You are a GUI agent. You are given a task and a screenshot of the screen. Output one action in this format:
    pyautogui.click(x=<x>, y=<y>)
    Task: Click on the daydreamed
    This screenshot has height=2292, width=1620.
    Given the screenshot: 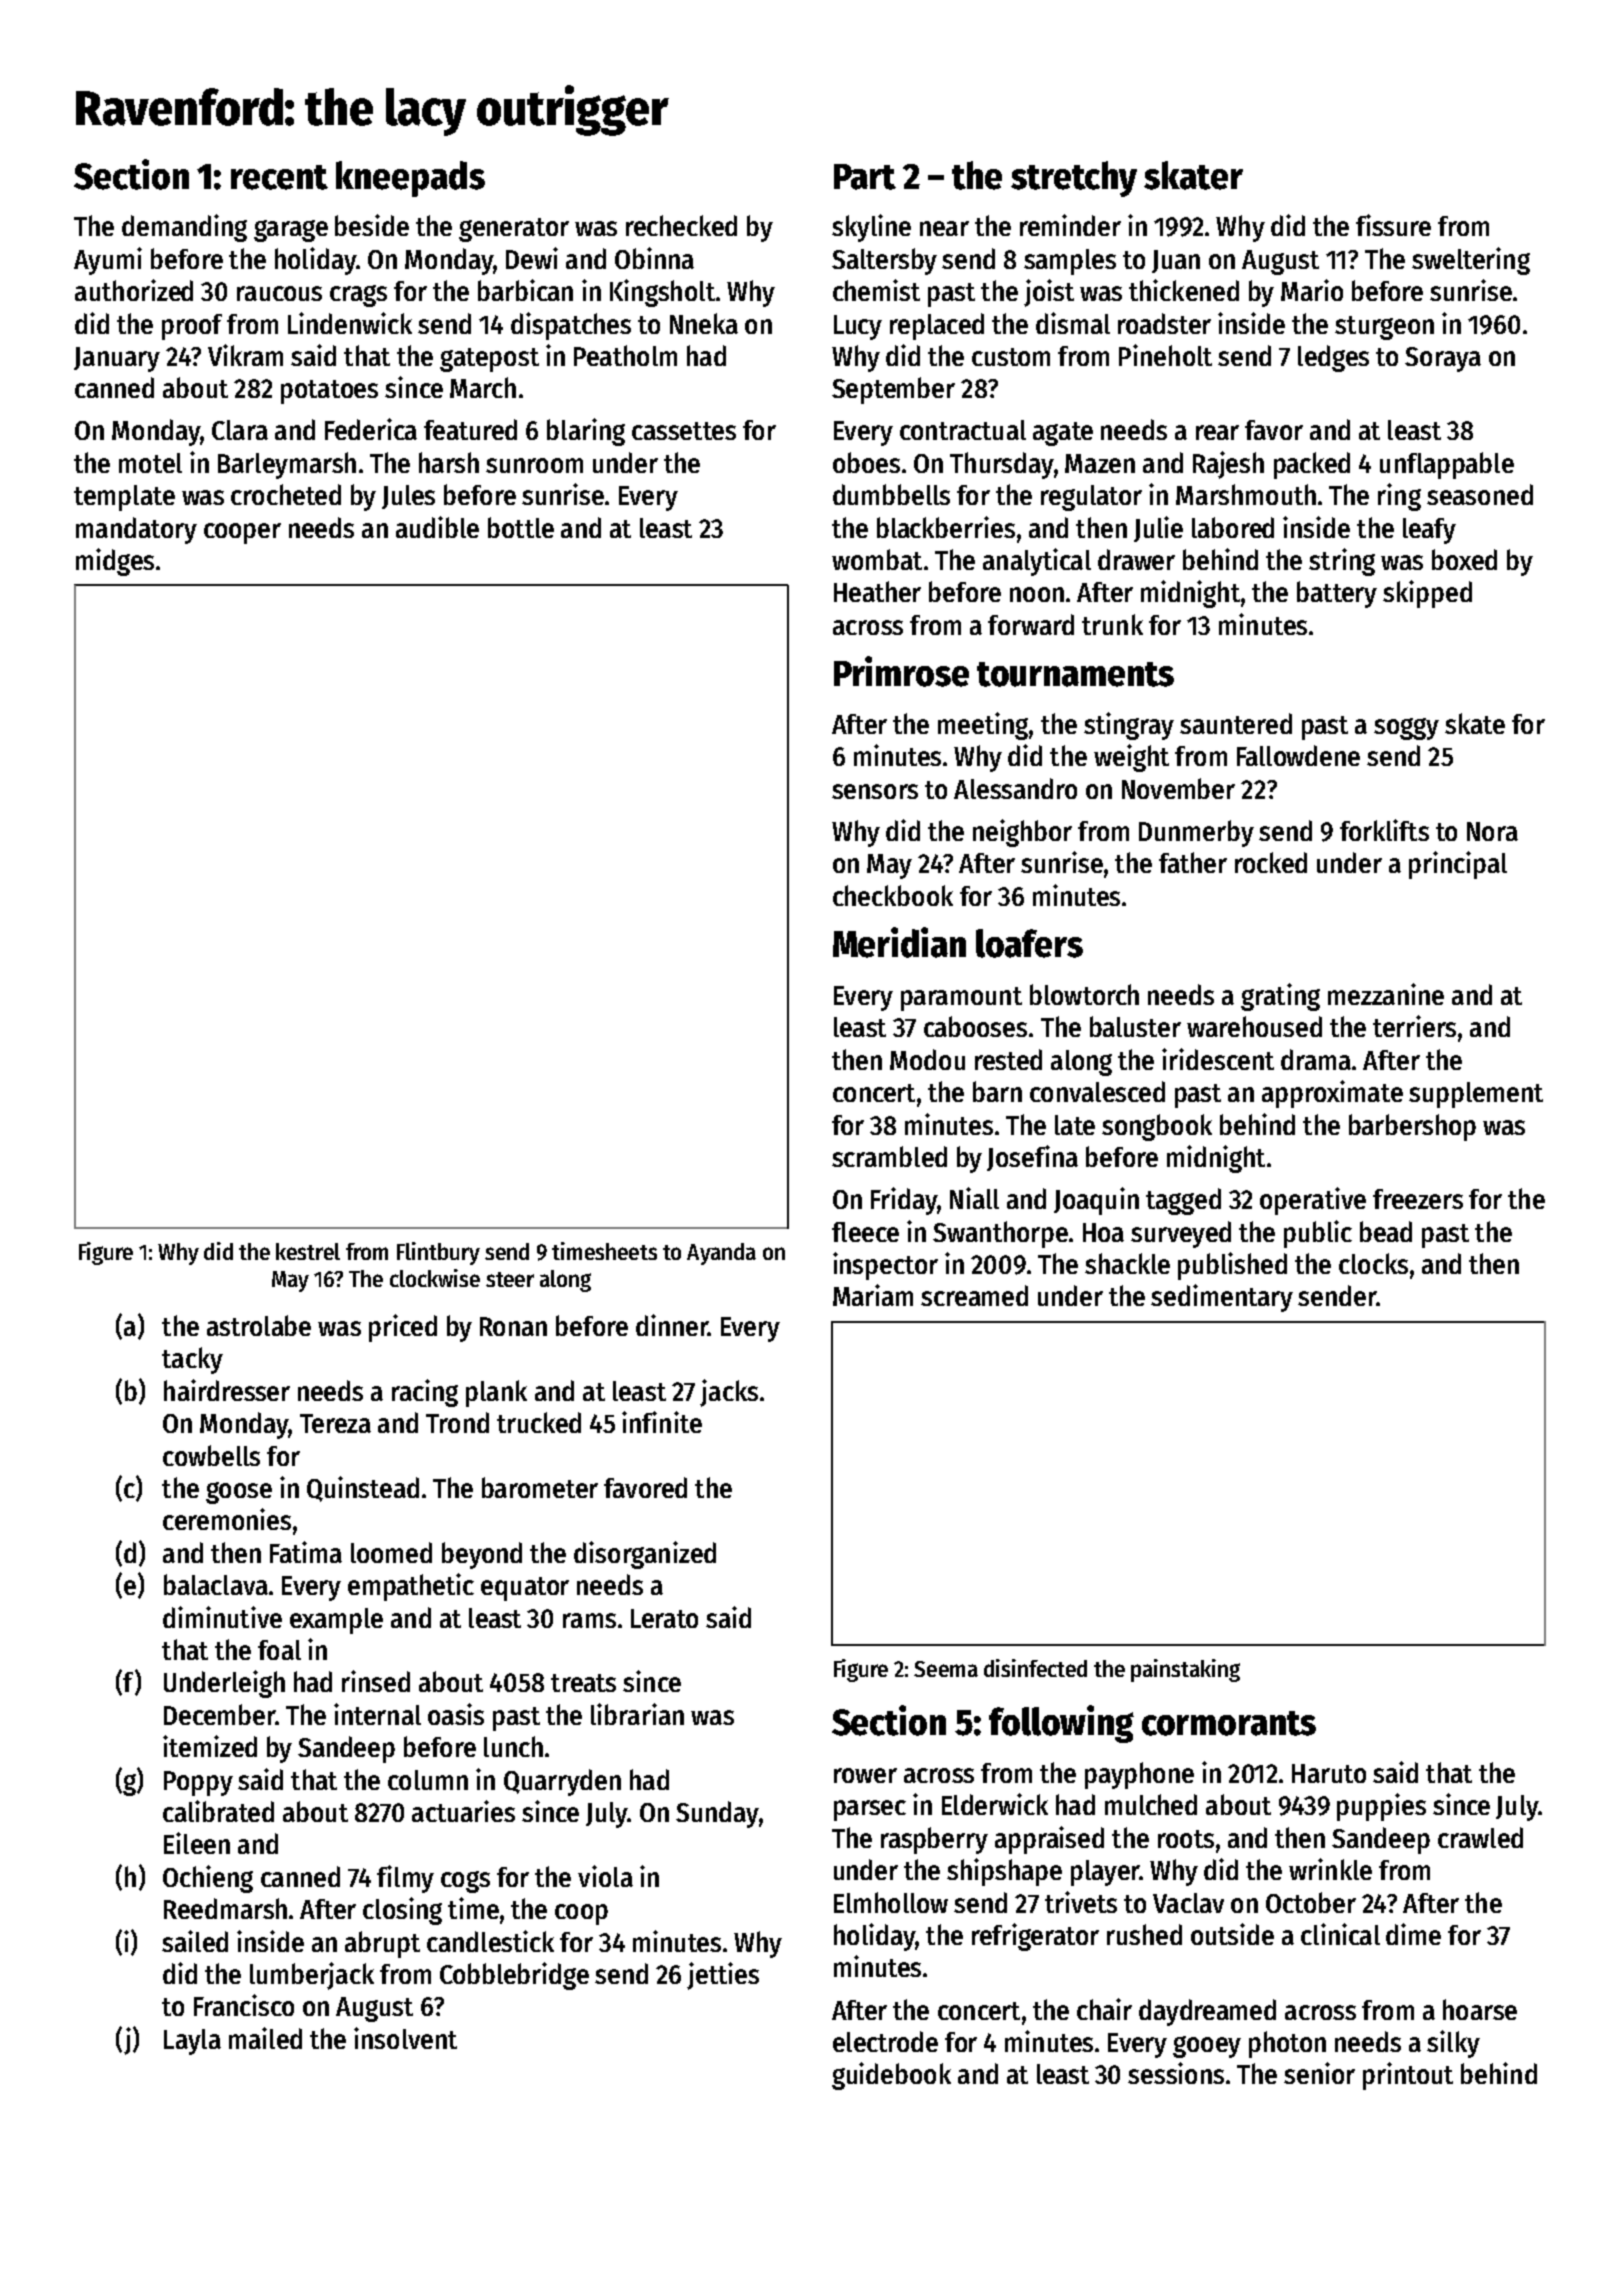 What is the action you would take?
    pyautogui.click(x=1207, y=2012)
